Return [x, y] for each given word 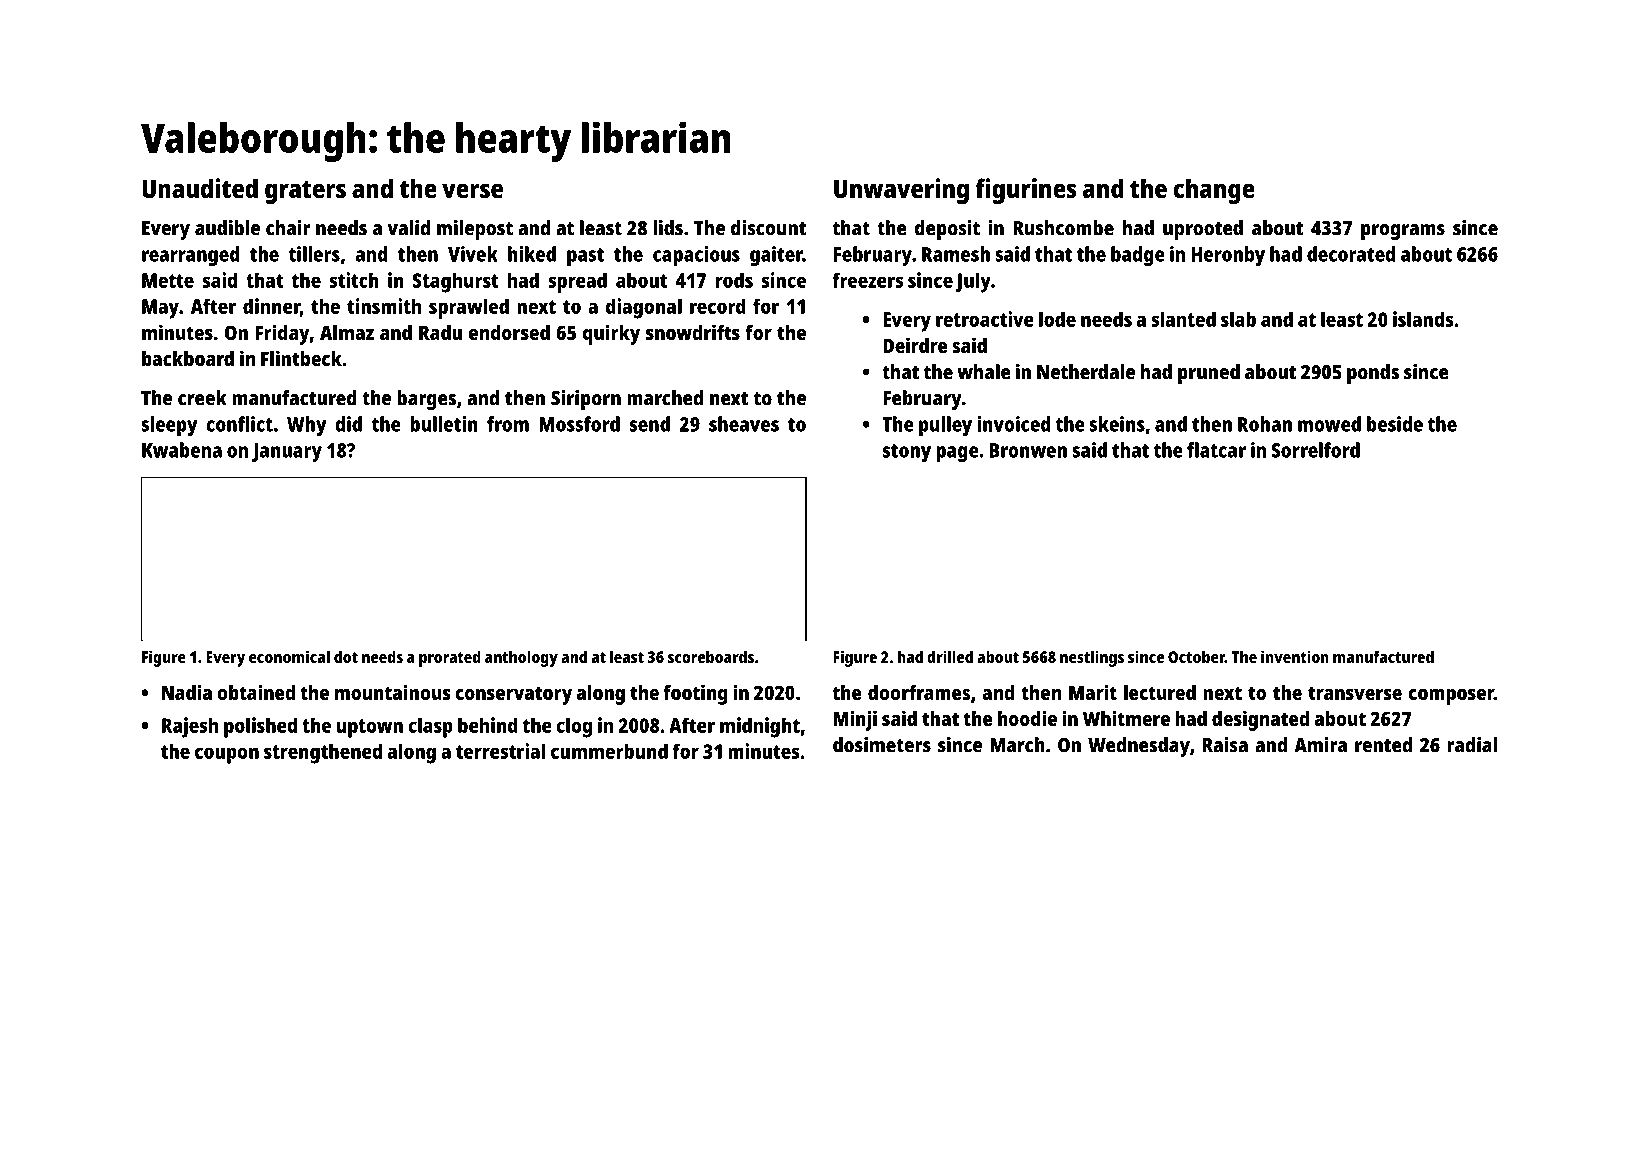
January [287, 453]
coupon [227, 755]
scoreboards [711, 656]
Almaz [347, 332]
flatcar [1216, 450]
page [957, 454]
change [1214, 191]
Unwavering [901, 191]
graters [305, 192]
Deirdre [915, 345]
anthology [521, 658]
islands [1423, 319]
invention [1295, 656]
